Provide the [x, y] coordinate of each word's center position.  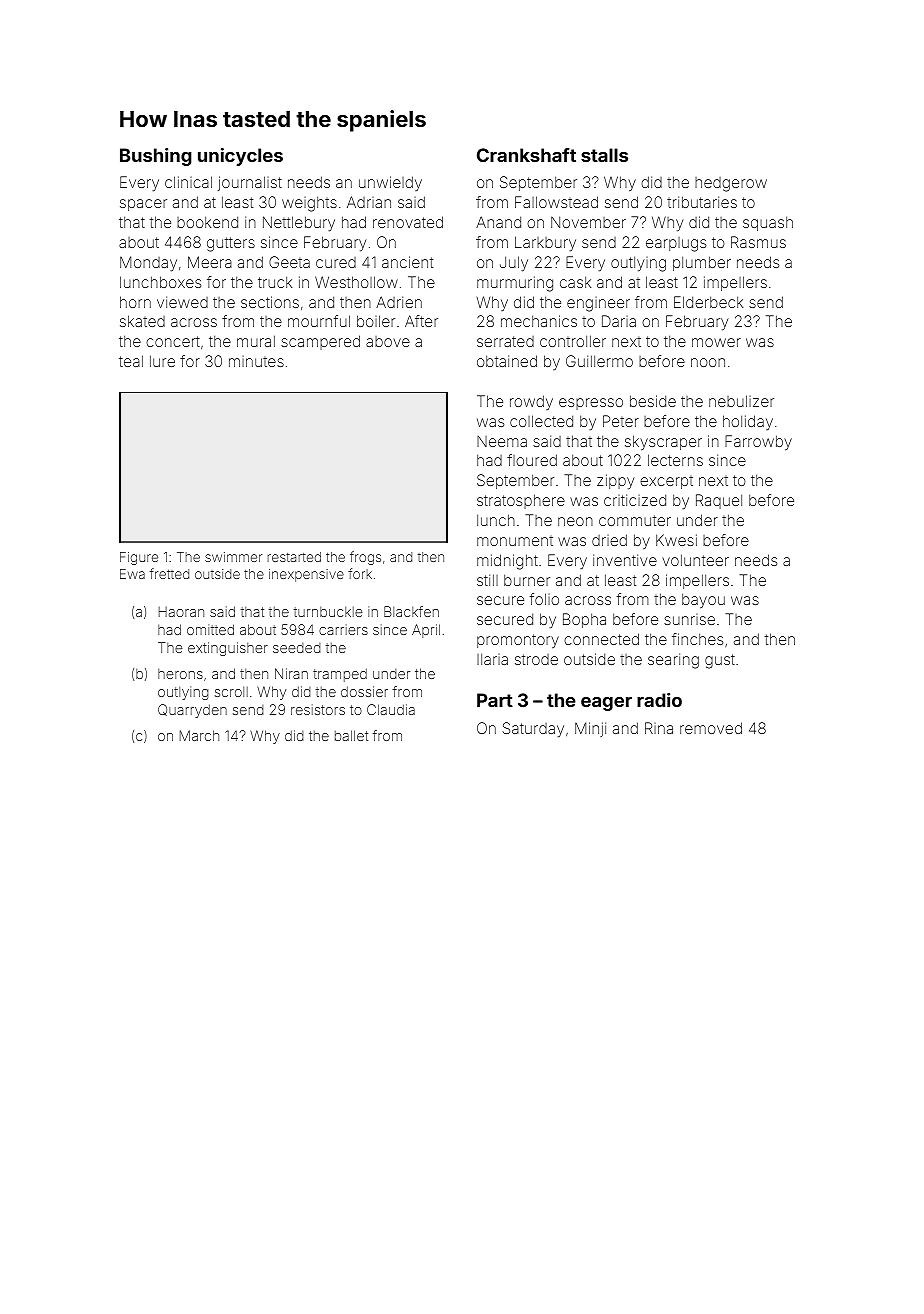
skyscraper [663, 442]
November [588, 222]
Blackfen [411, 611]
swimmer [233, 557]
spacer [143, 205]
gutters [231, 244]
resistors [318, 709]
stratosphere [521, 501]
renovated [408, 222]
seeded [297, 648]
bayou [703, 600]
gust [720, 661]
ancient [407, 262]
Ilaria [492, 659]
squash [768, 223]
